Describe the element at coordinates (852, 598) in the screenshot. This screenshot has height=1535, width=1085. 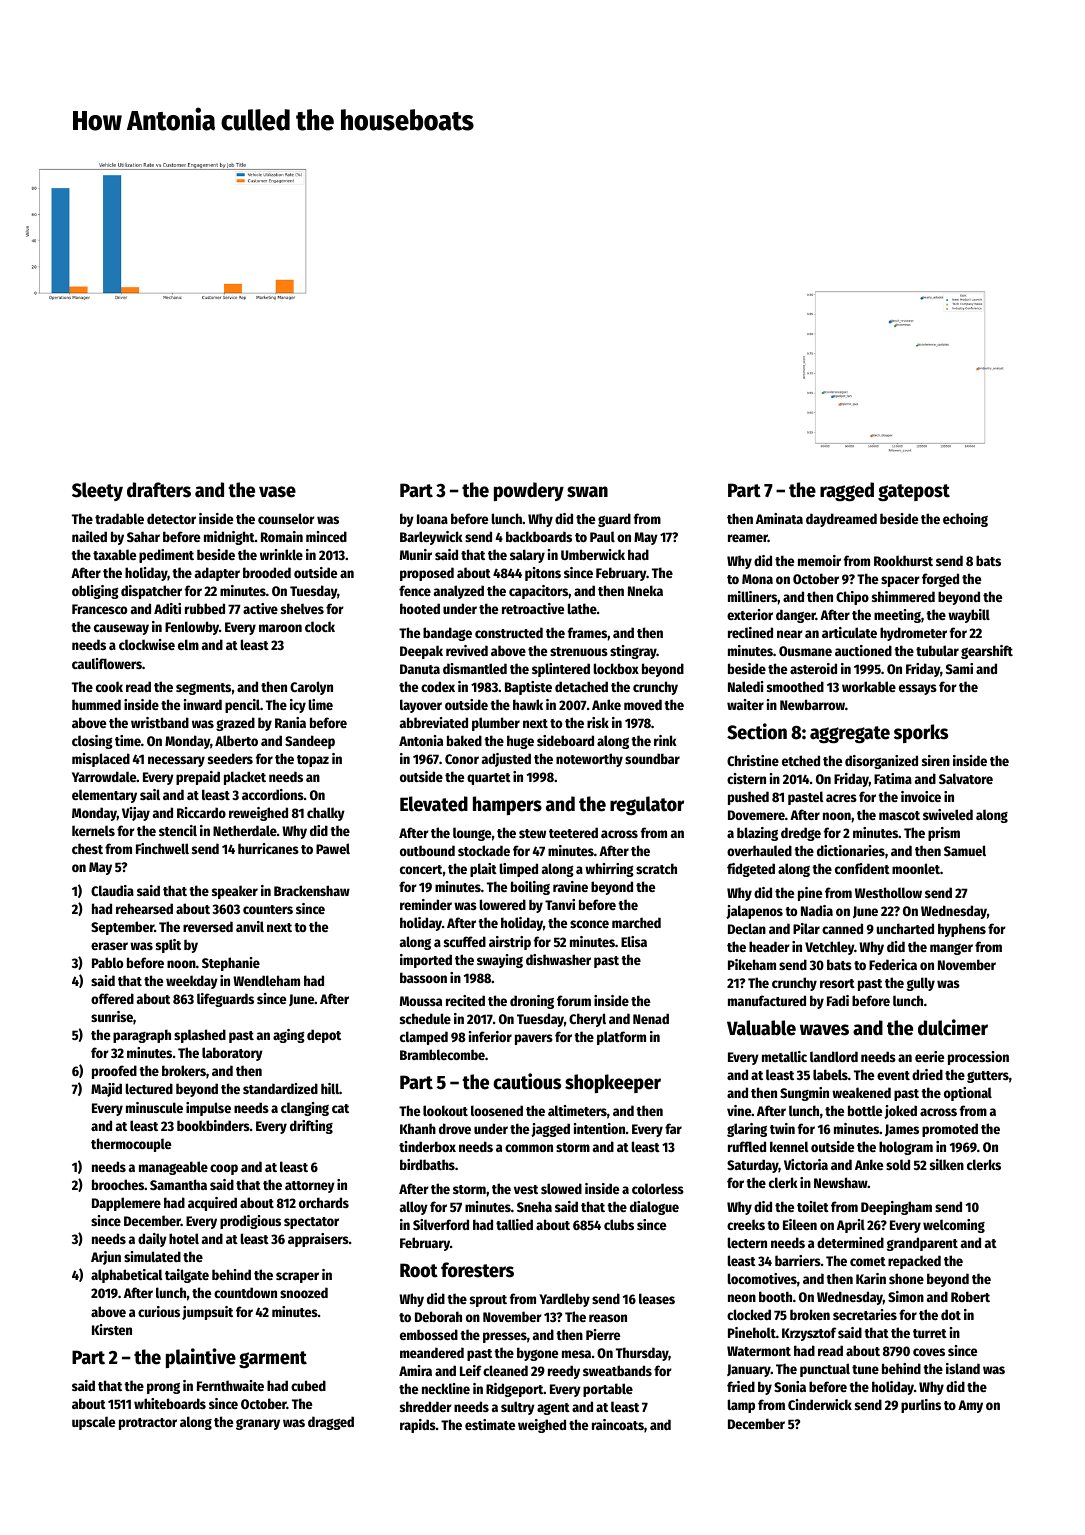
I see `Chipo` at that location.
